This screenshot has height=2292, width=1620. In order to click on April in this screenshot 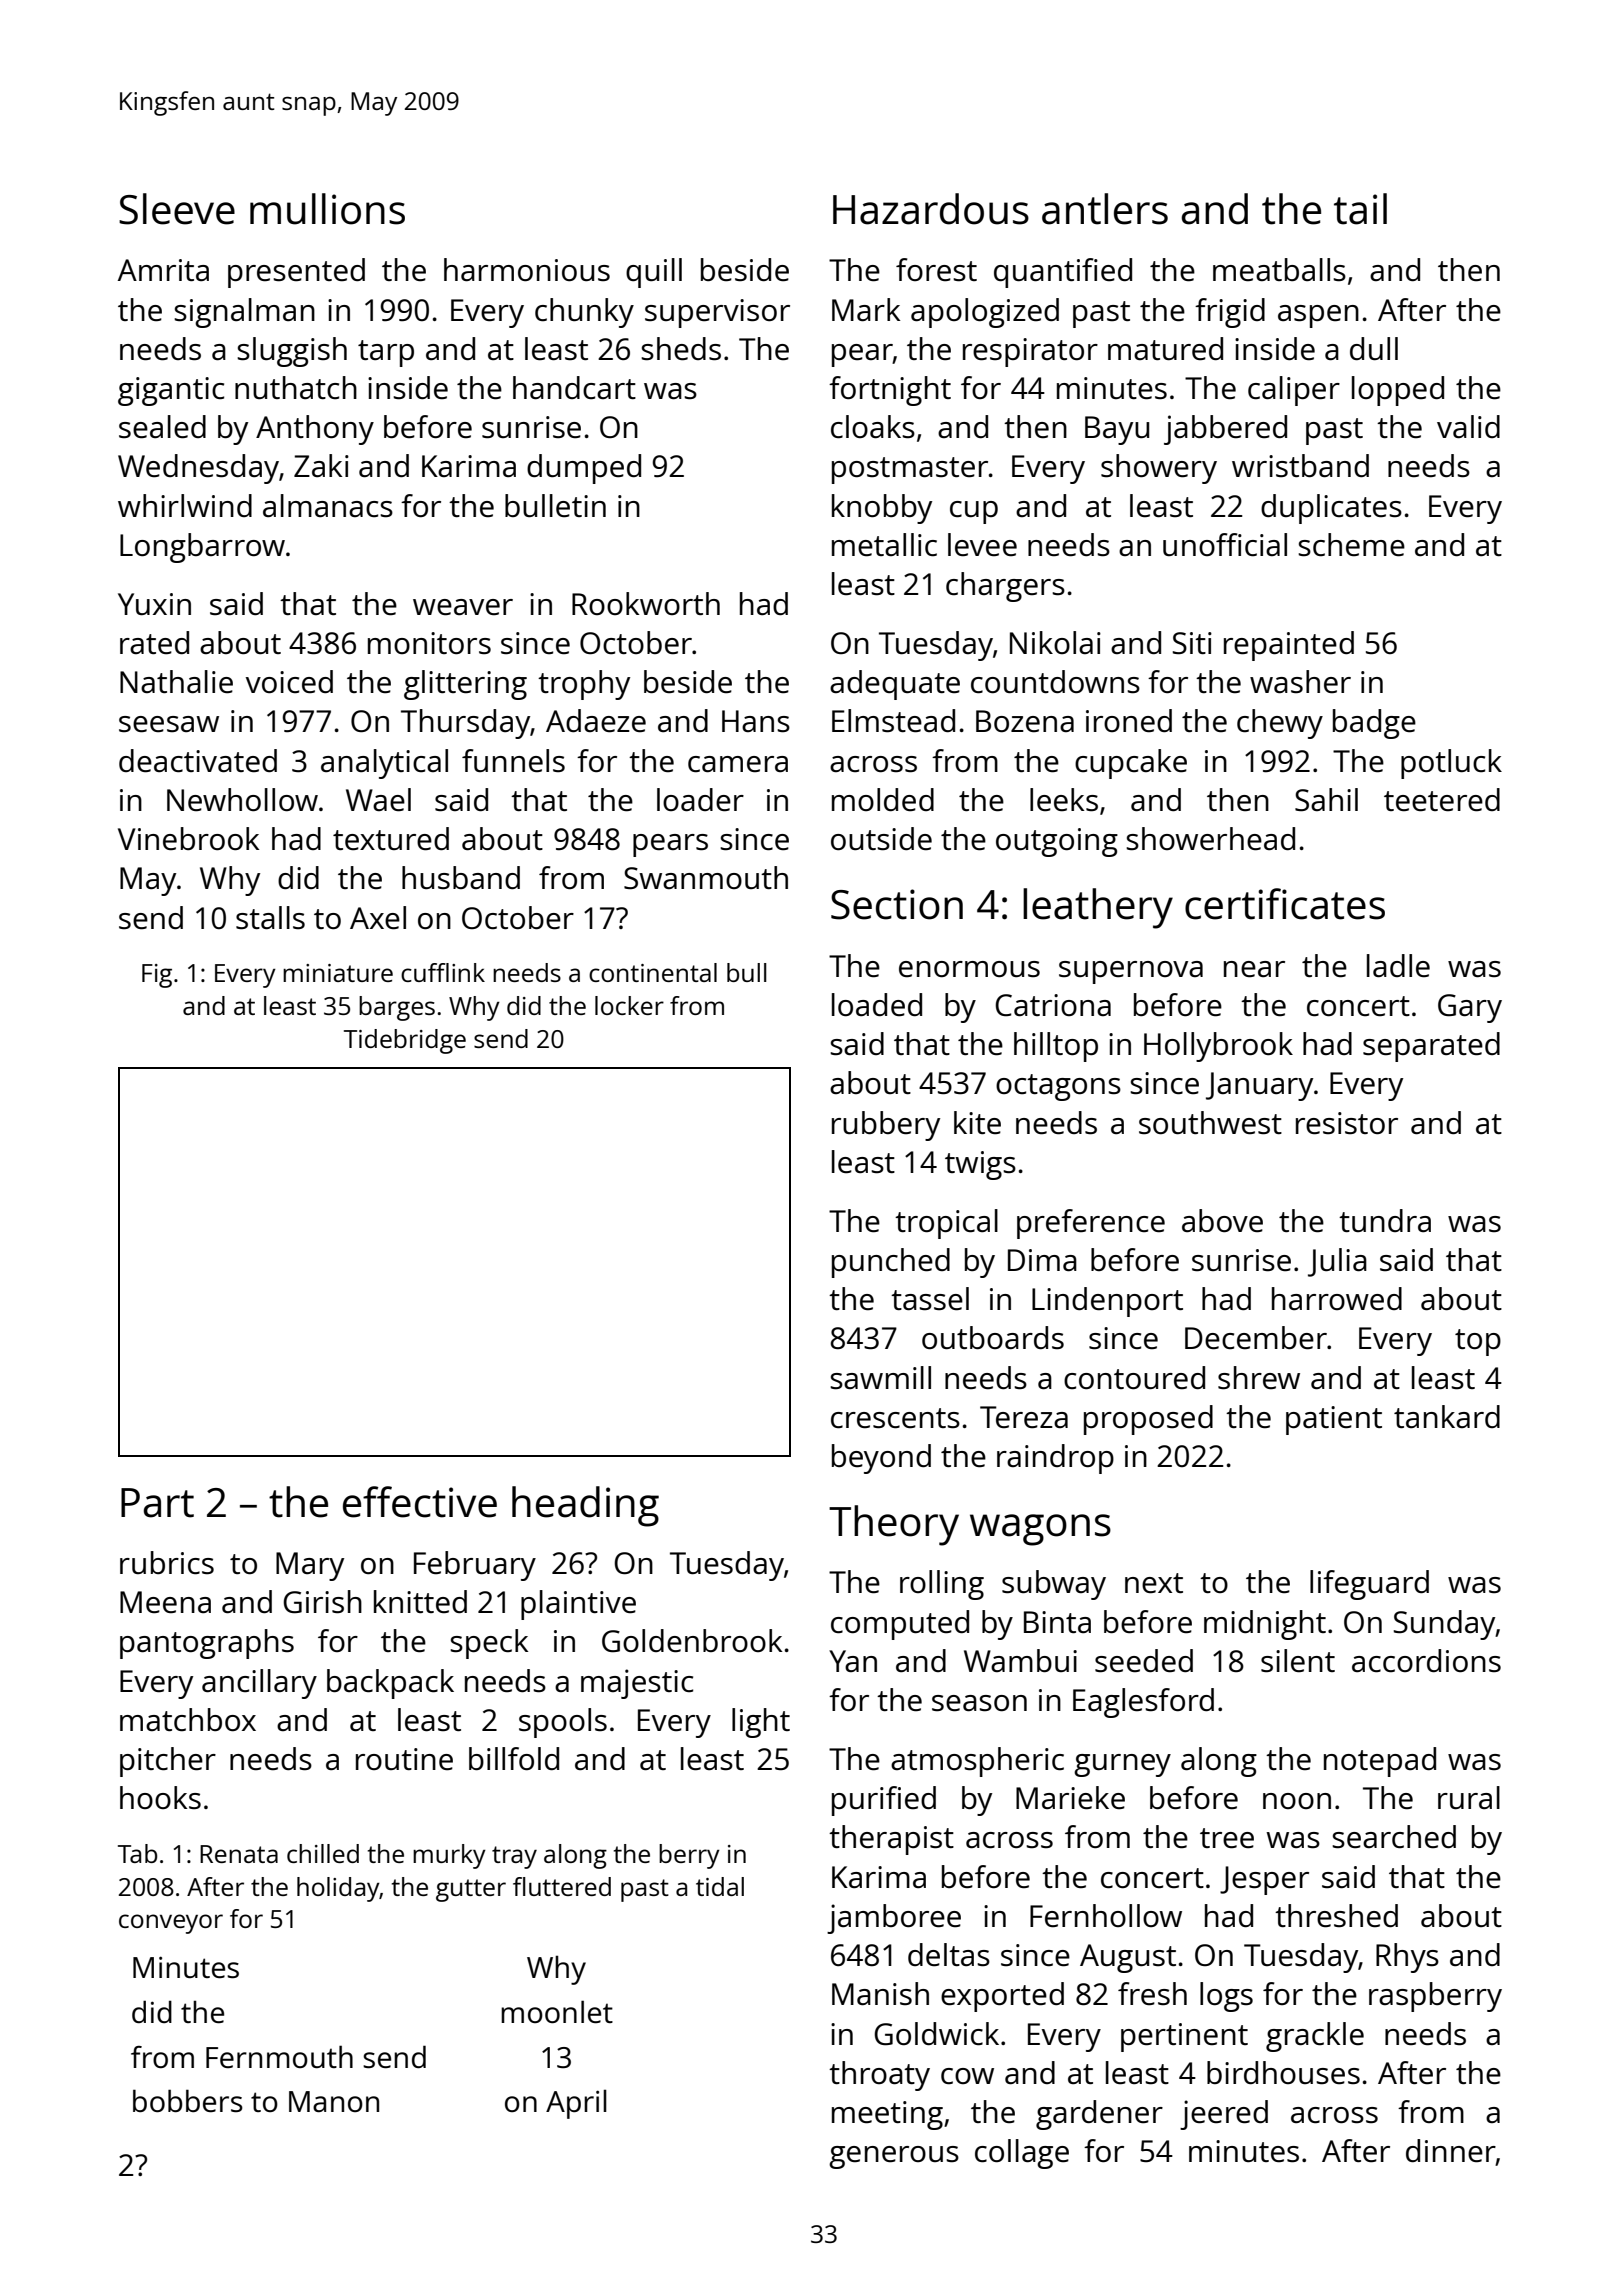, I will do `click(576, 2104)`.
